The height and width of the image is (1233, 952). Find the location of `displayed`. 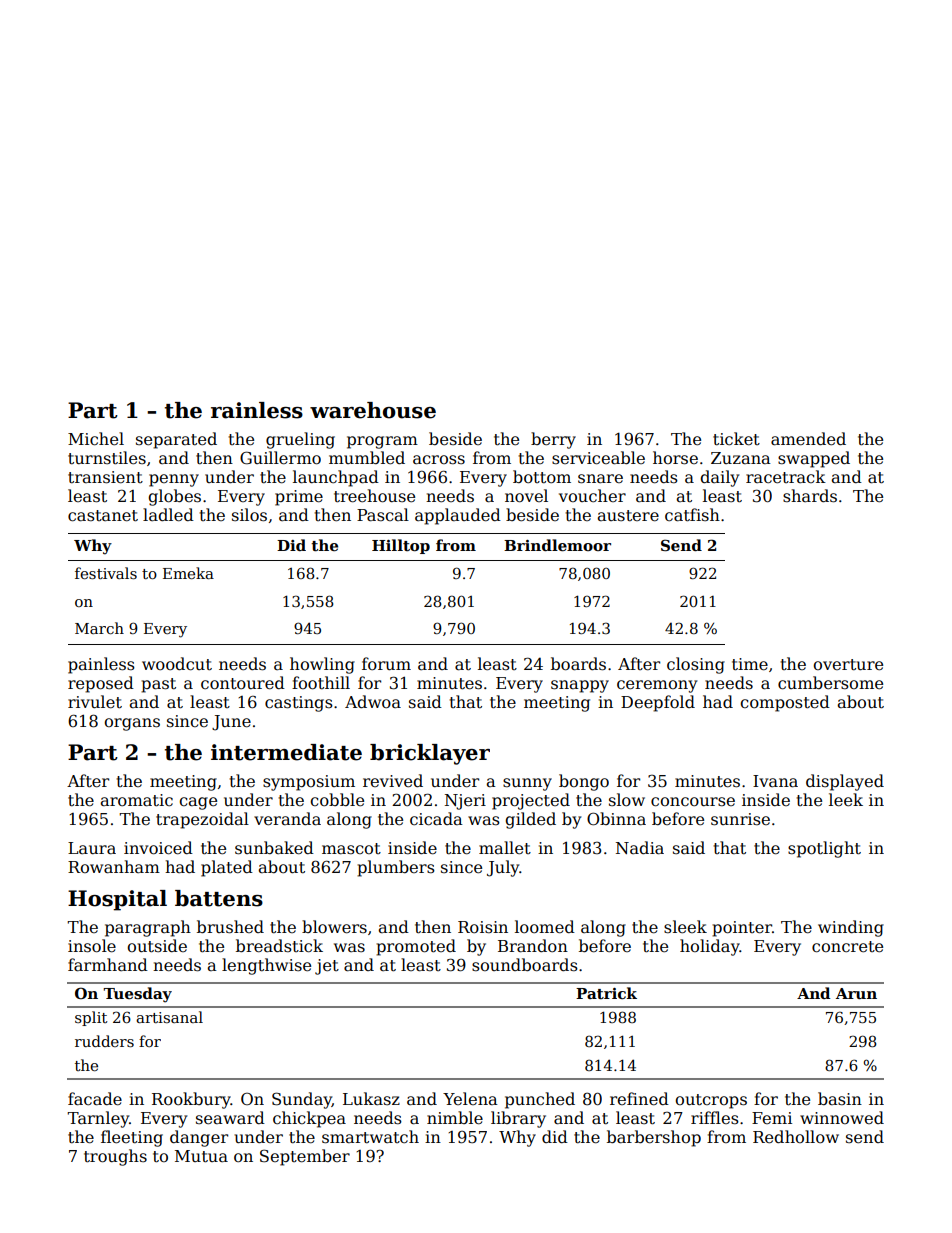

displayed is located at coordinates (845, 782).
